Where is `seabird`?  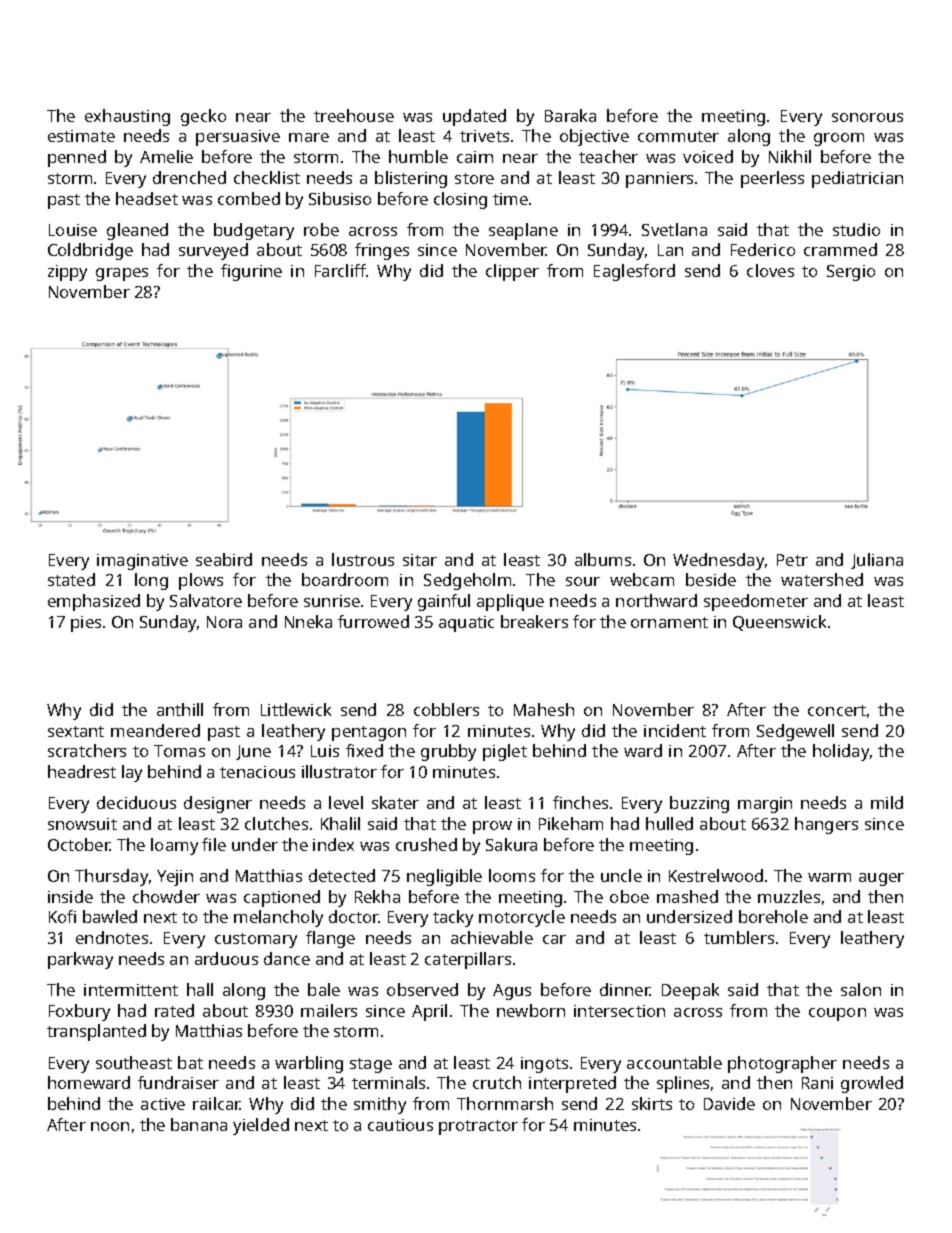
seabird is located at coordinates (224, 559).
